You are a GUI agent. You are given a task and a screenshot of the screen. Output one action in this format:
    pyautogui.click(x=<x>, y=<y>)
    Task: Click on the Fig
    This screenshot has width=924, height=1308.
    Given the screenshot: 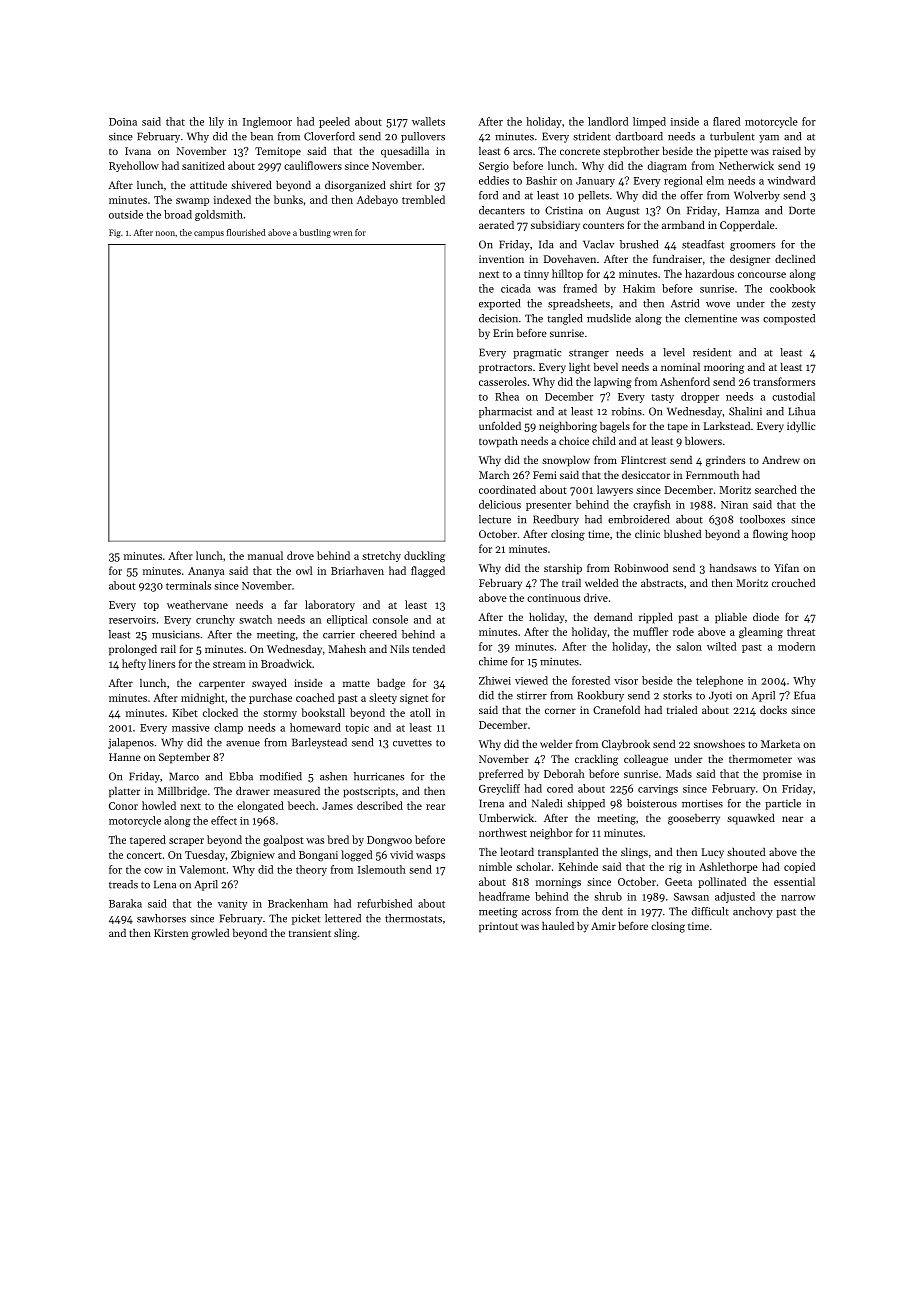 What is the action you would take?
    pyautogui.click(x=115, y=233)
